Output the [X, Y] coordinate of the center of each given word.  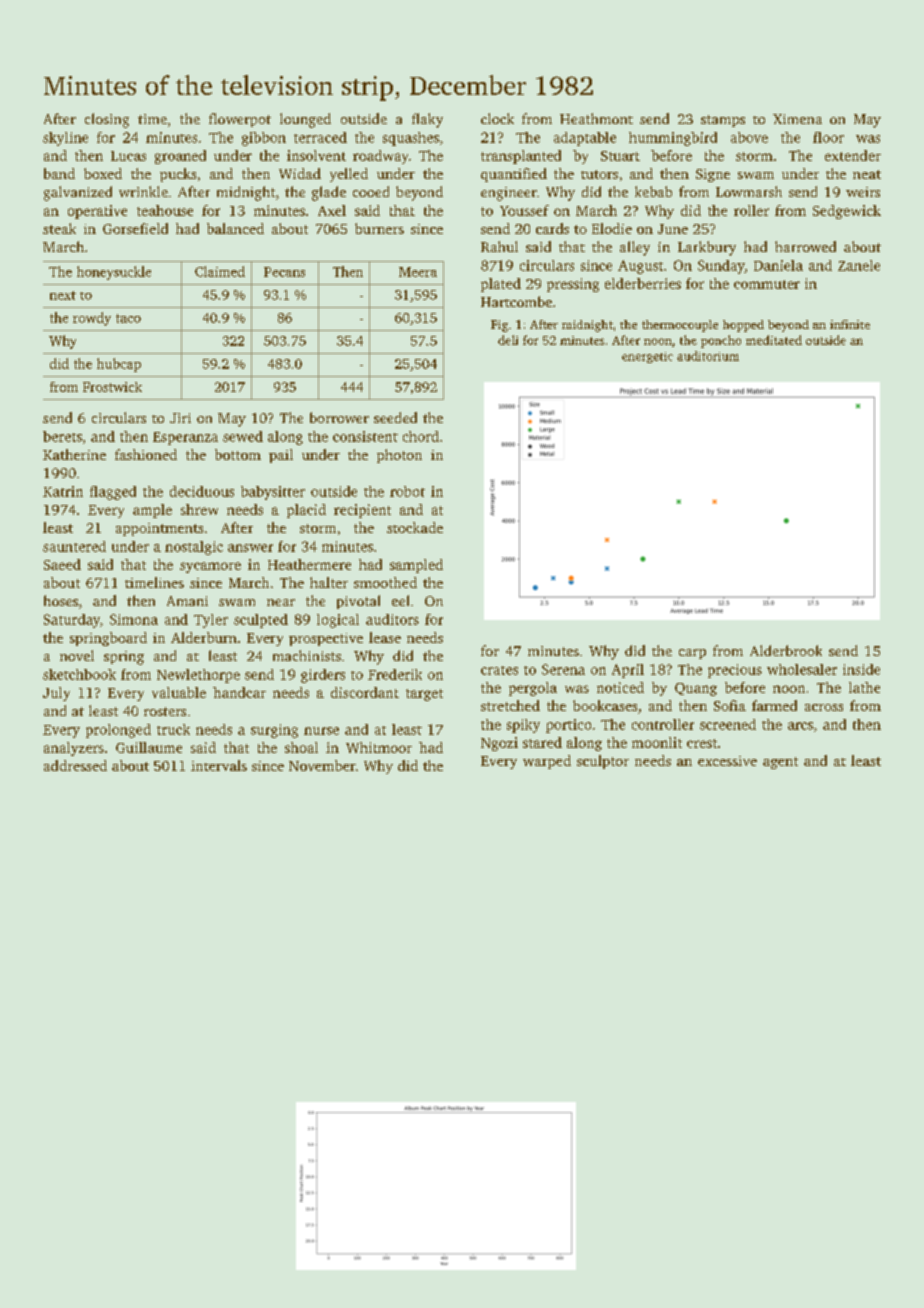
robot [407, 491]
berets [62, 436]
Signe [713, 175]
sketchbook [79, 674]
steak [59, 228]
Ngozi [499, 744]
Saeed [62, 564]
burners [379, 228]
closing [107, 120]
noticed [620, 687]
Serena [563, 669]
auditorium [708, 356]
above [749, 137]
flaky [427, 120]
